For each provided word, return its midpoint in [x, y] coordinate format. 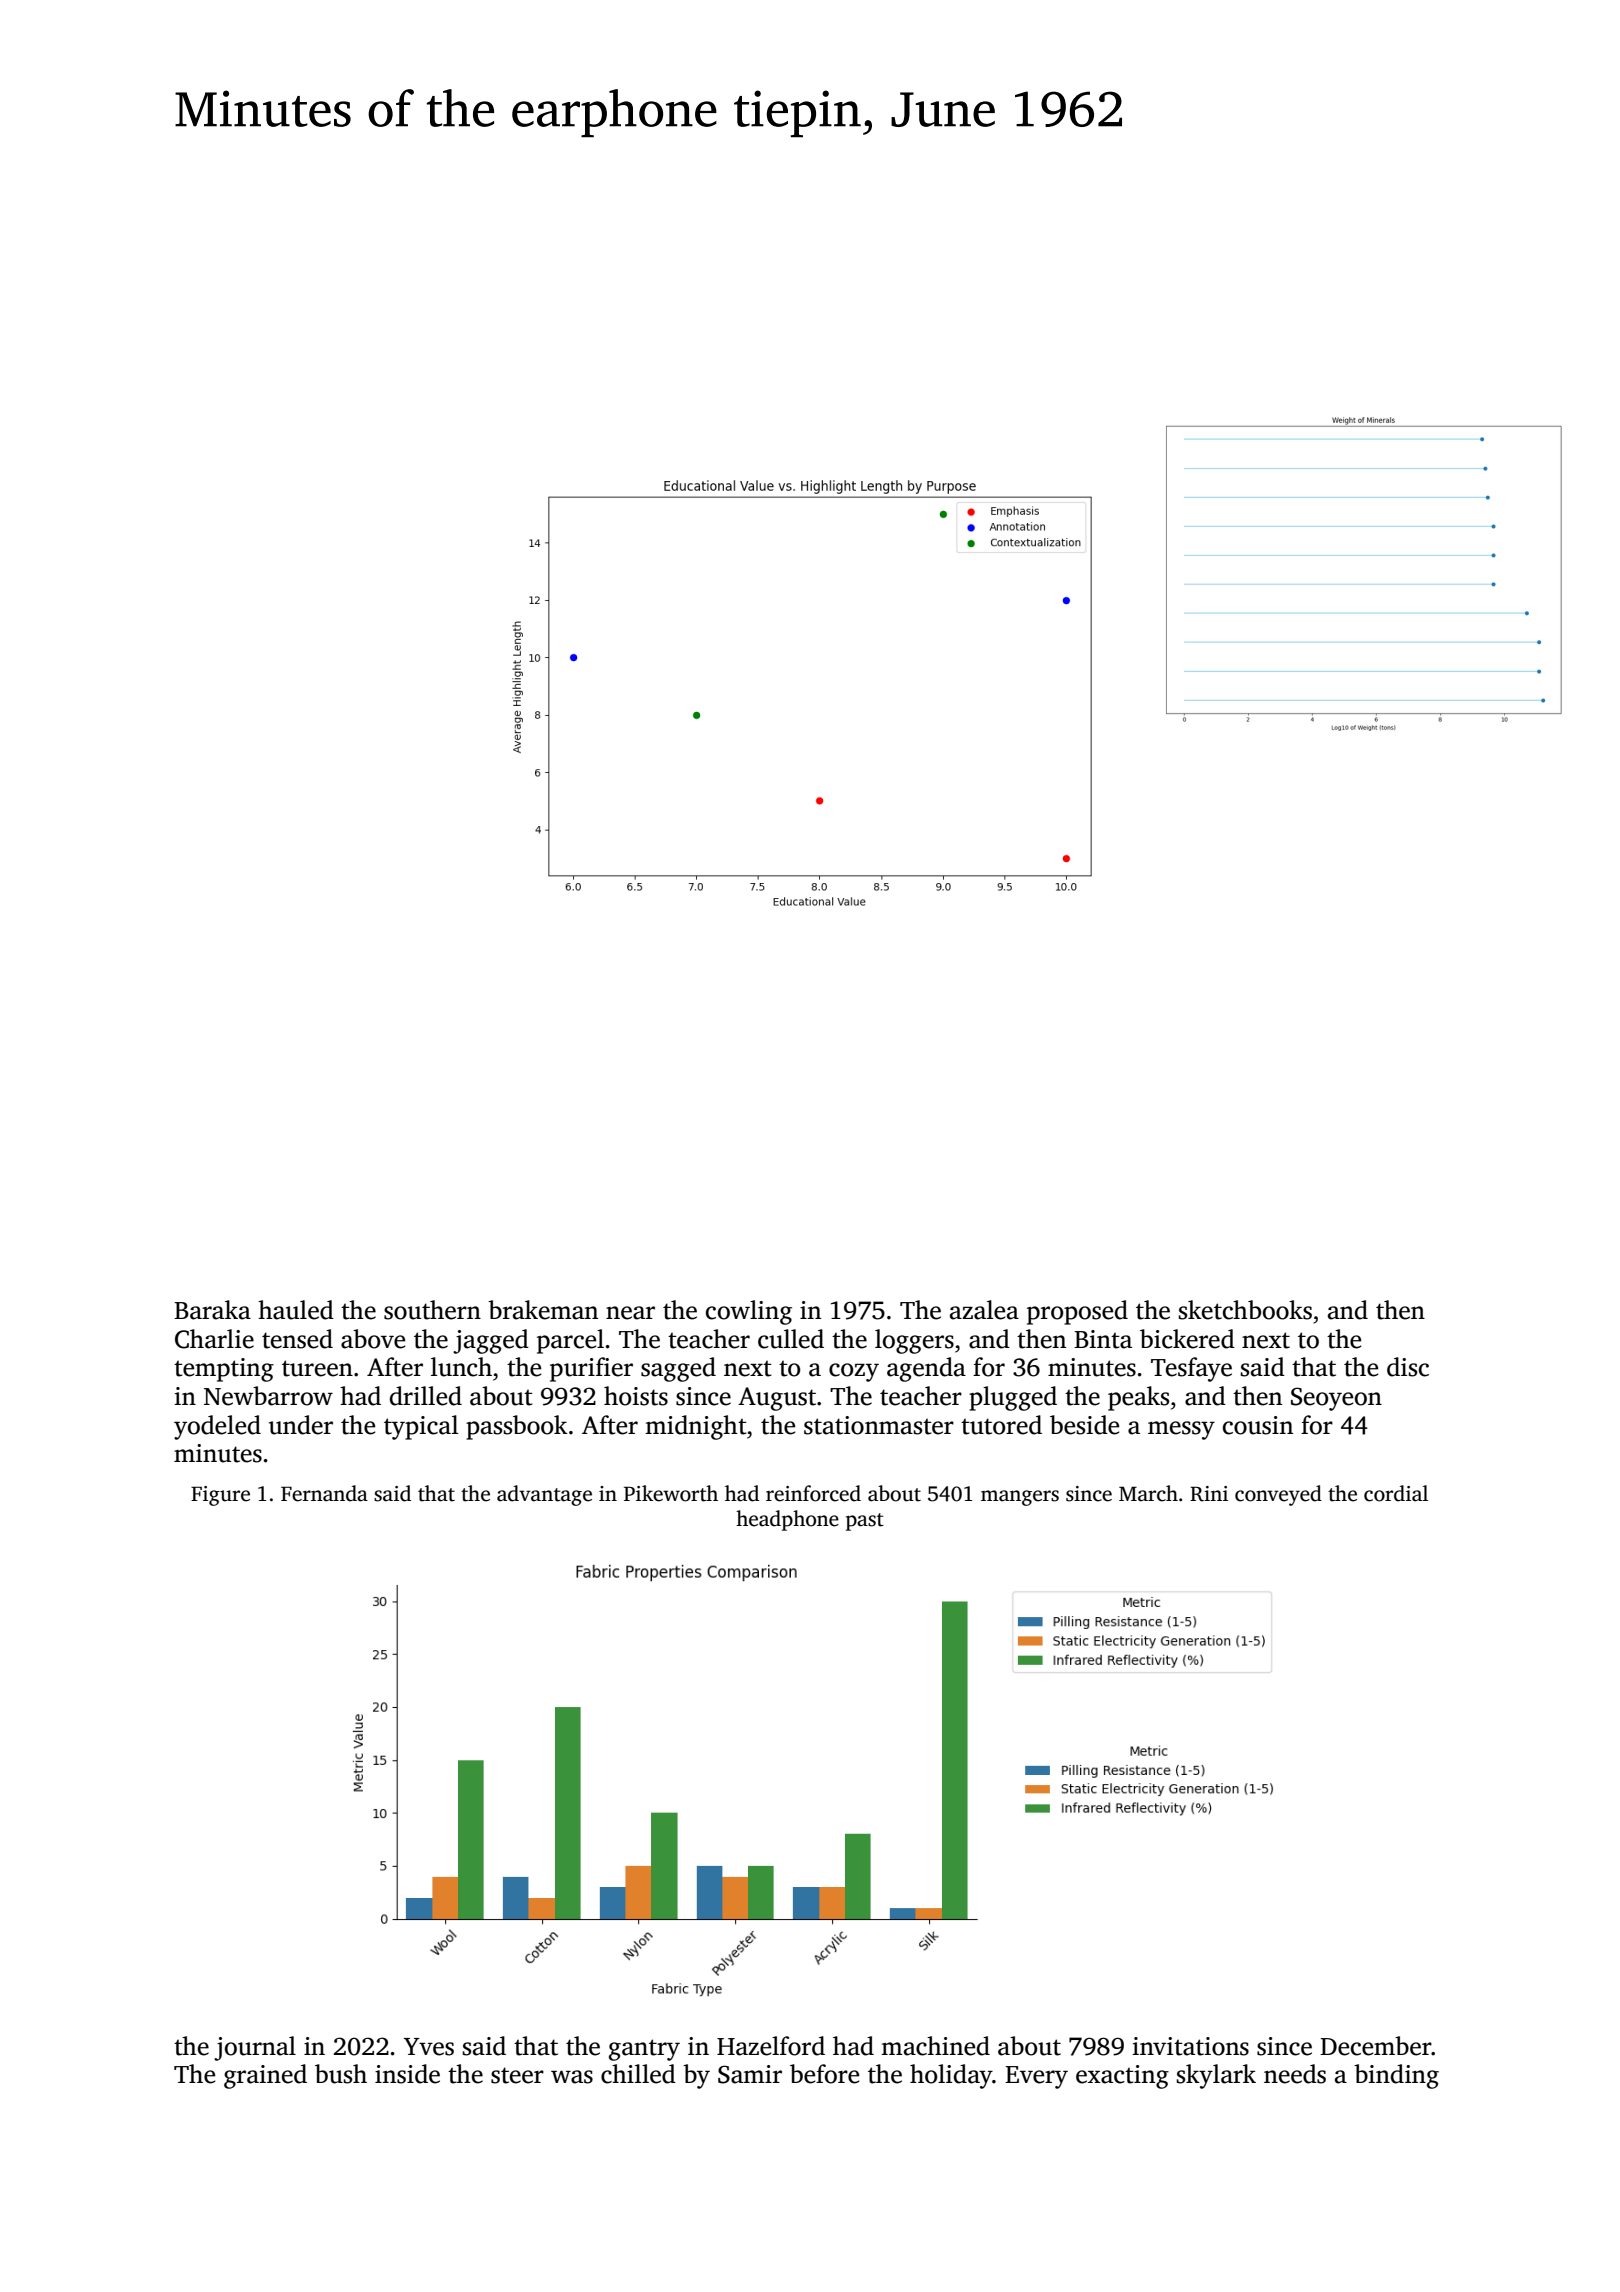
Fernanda [324, 1493]
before [824, 2074]
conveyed [1278, 1495]
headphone [787, 1520]
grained [265, 2076]
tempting [224, 1370]
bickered [1187, 1339]
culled [791, 1339]
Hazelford [771, 2046]
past [865, 1522]
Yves [429, 2047]
